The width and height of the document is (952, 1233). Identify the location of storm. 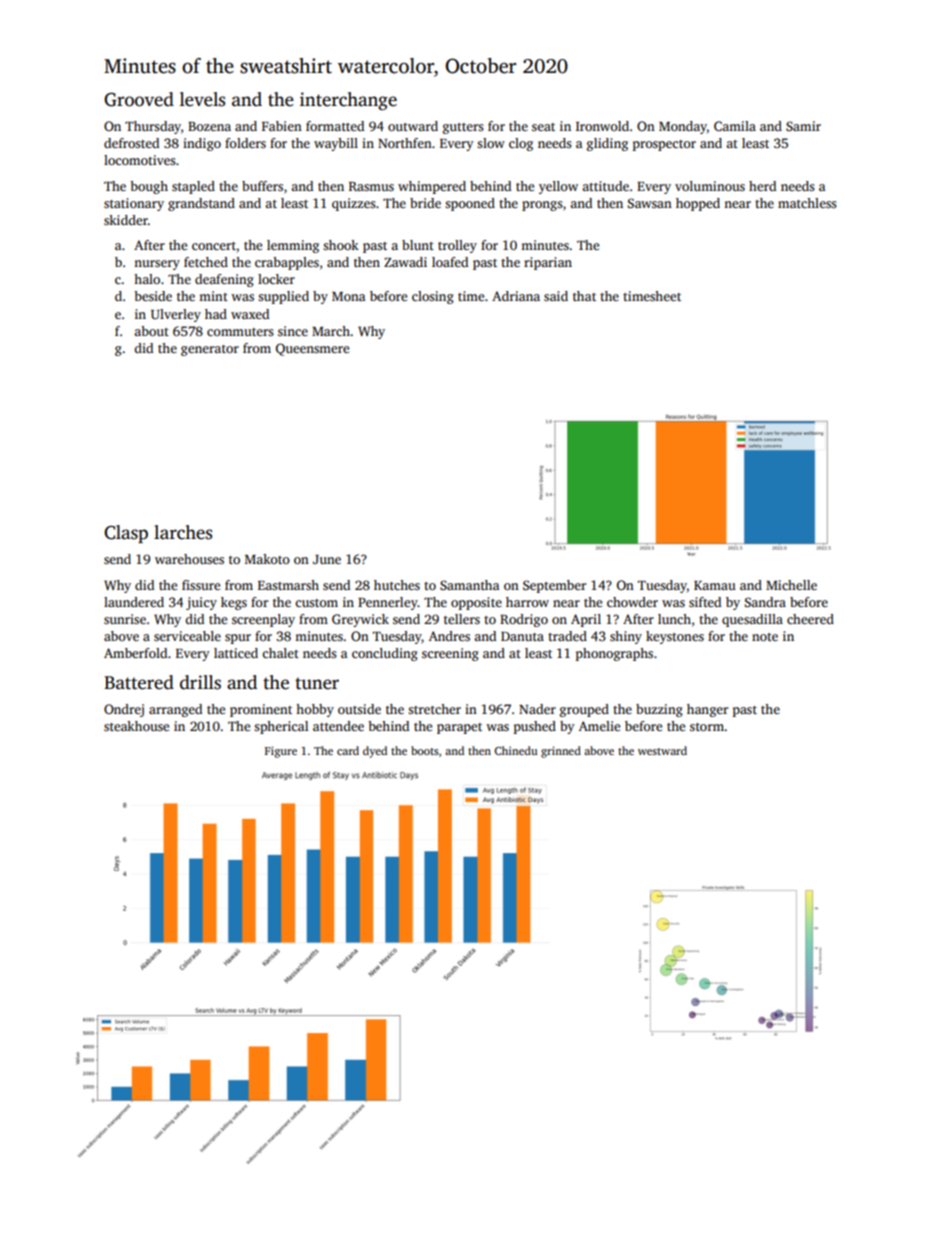
(707, 727).
